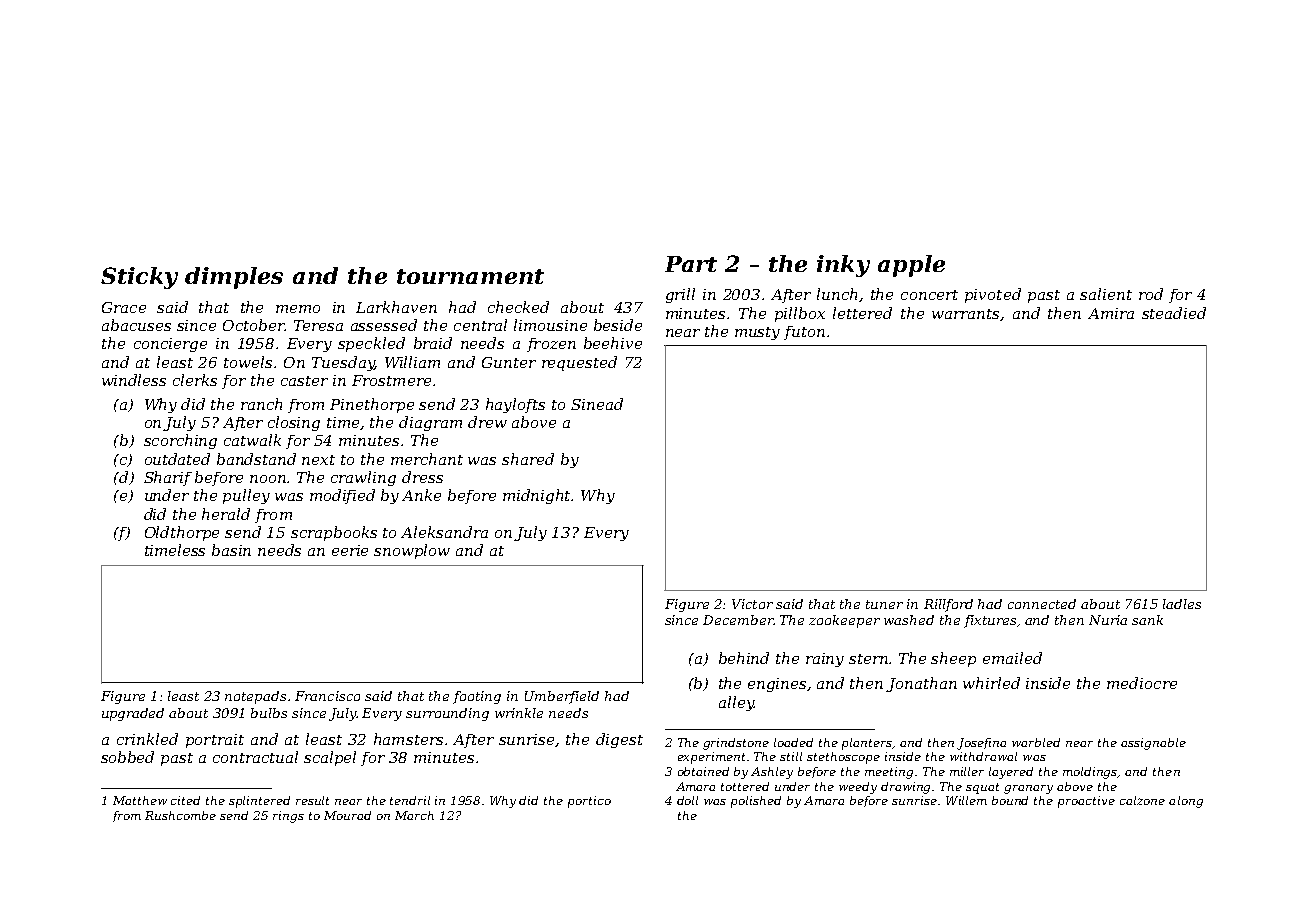  I want to click on beehive, so click(613, 343).
